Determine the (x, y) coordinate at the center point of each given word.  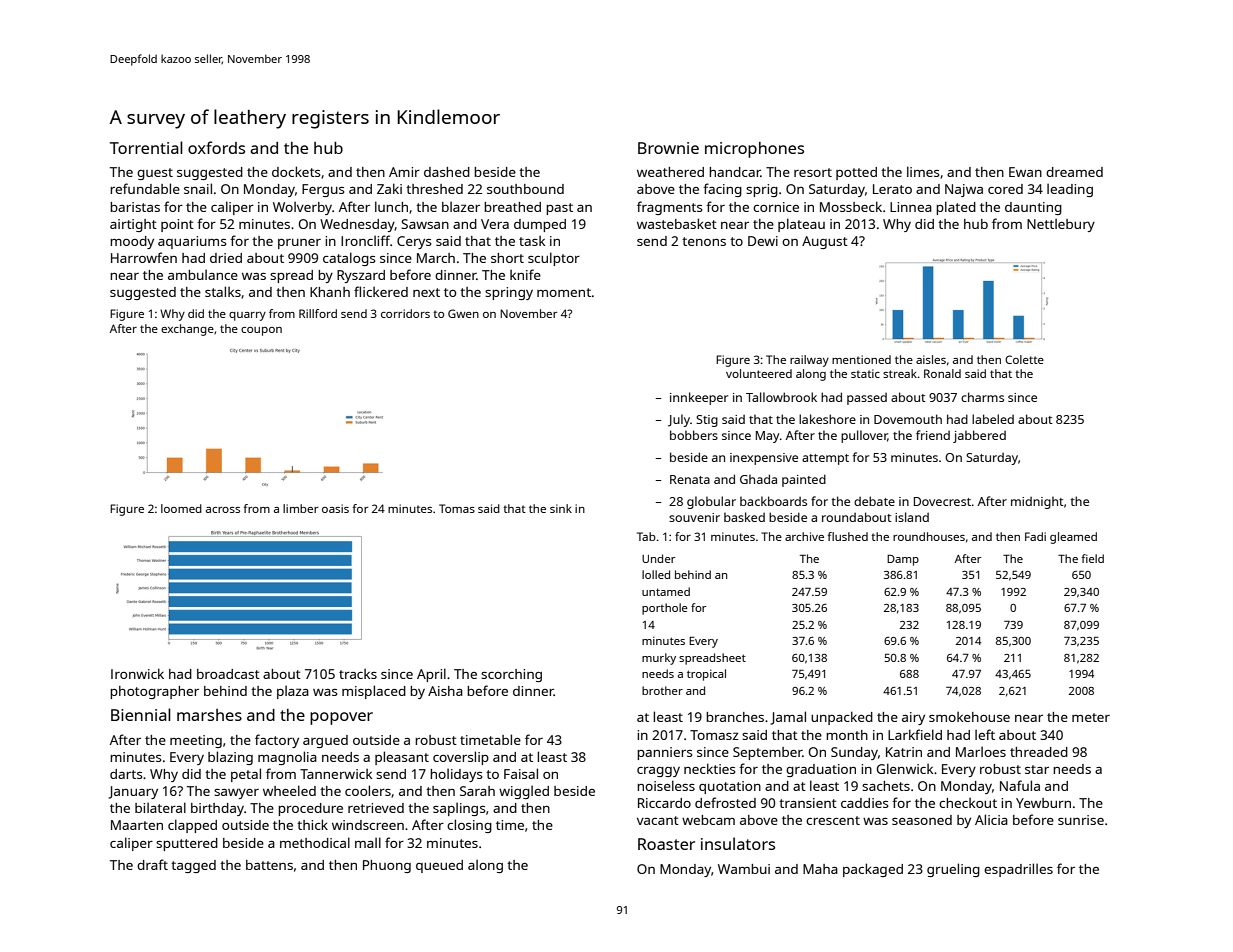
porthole (665, 609)
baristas (135, 207)
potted (856, 173)
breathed (512, 207)
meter (1091, 717)
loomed (181, 508)
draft (152, 864)
